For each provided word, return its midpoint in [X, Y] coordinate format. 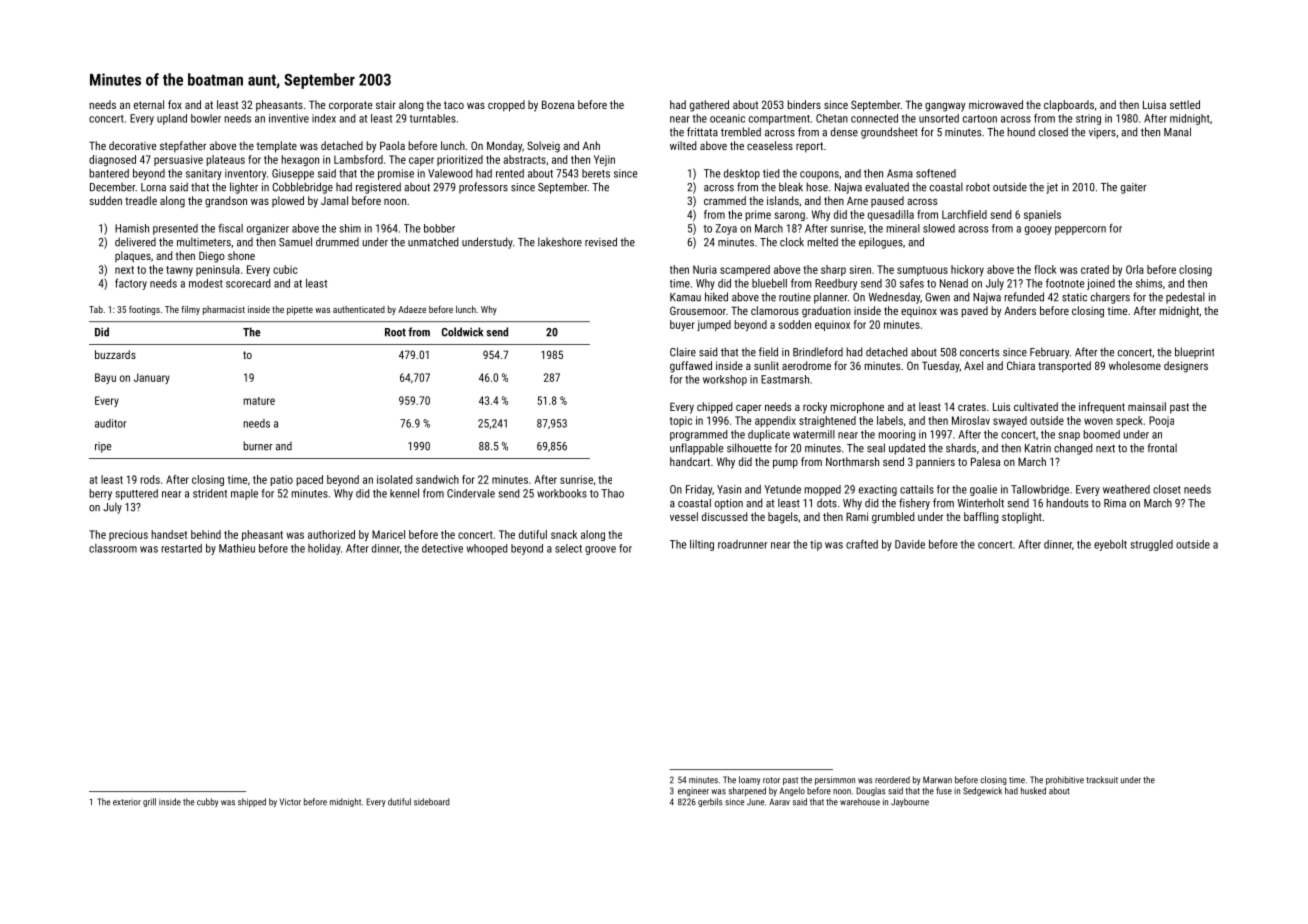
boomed [1101, 434]
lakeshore [560, 242]
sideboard [431, 802]
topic [681, 421]
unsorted [939, 118]
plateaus [225, 160]
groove [600, 550]
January [152, 378]
